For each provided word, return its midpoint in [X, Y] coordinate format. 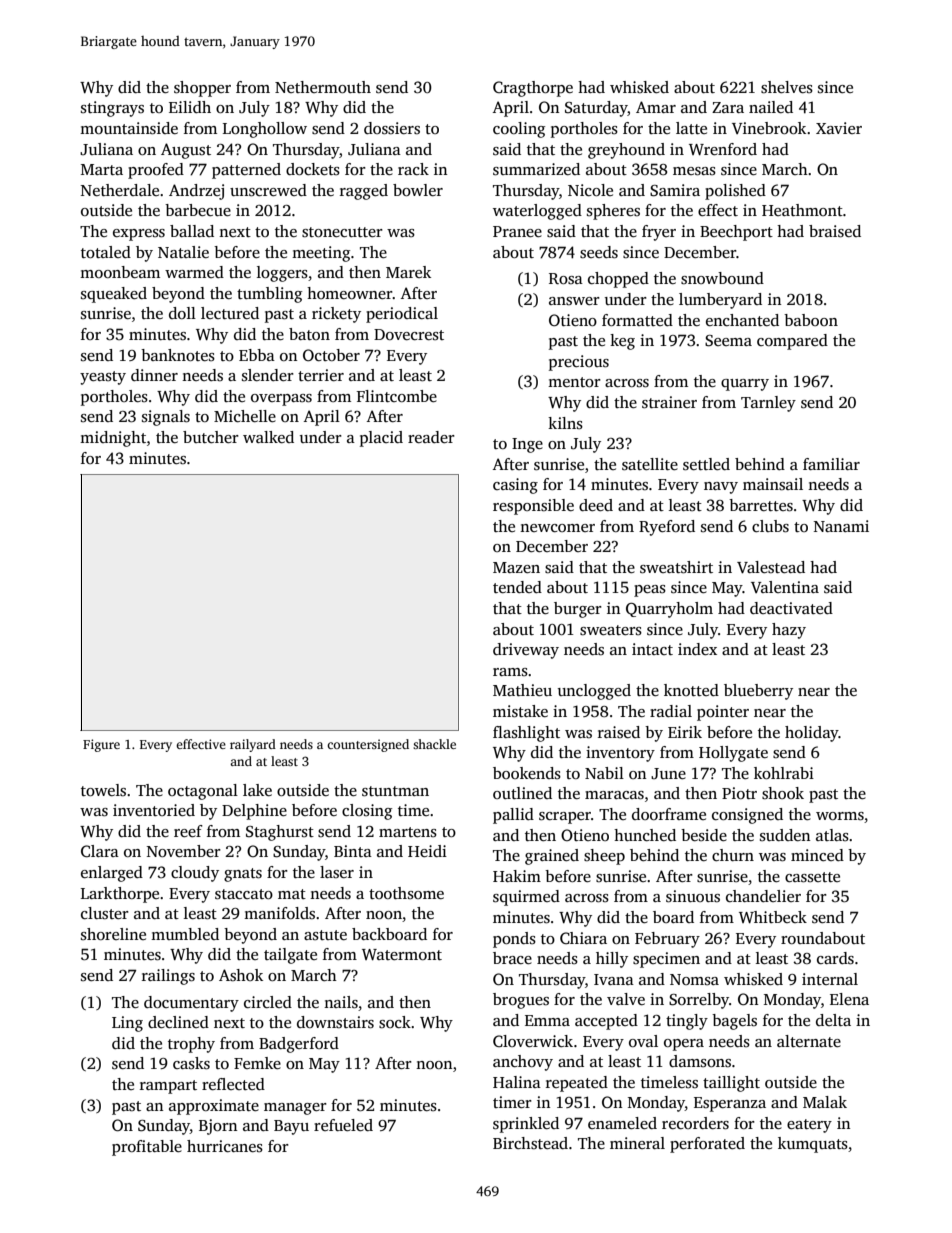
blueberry [758, 692]
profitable [147, 1148]
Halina [517, 1082]
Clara [100, 851]
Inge [527, 445]
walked [268, 437]
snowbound [722, 278]
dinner [154, 375]
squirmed [526, 898]
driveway [526, 651]
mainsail [773, 484]
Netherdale [120, 190]
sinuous [693, 896]
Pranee [517, 231]
